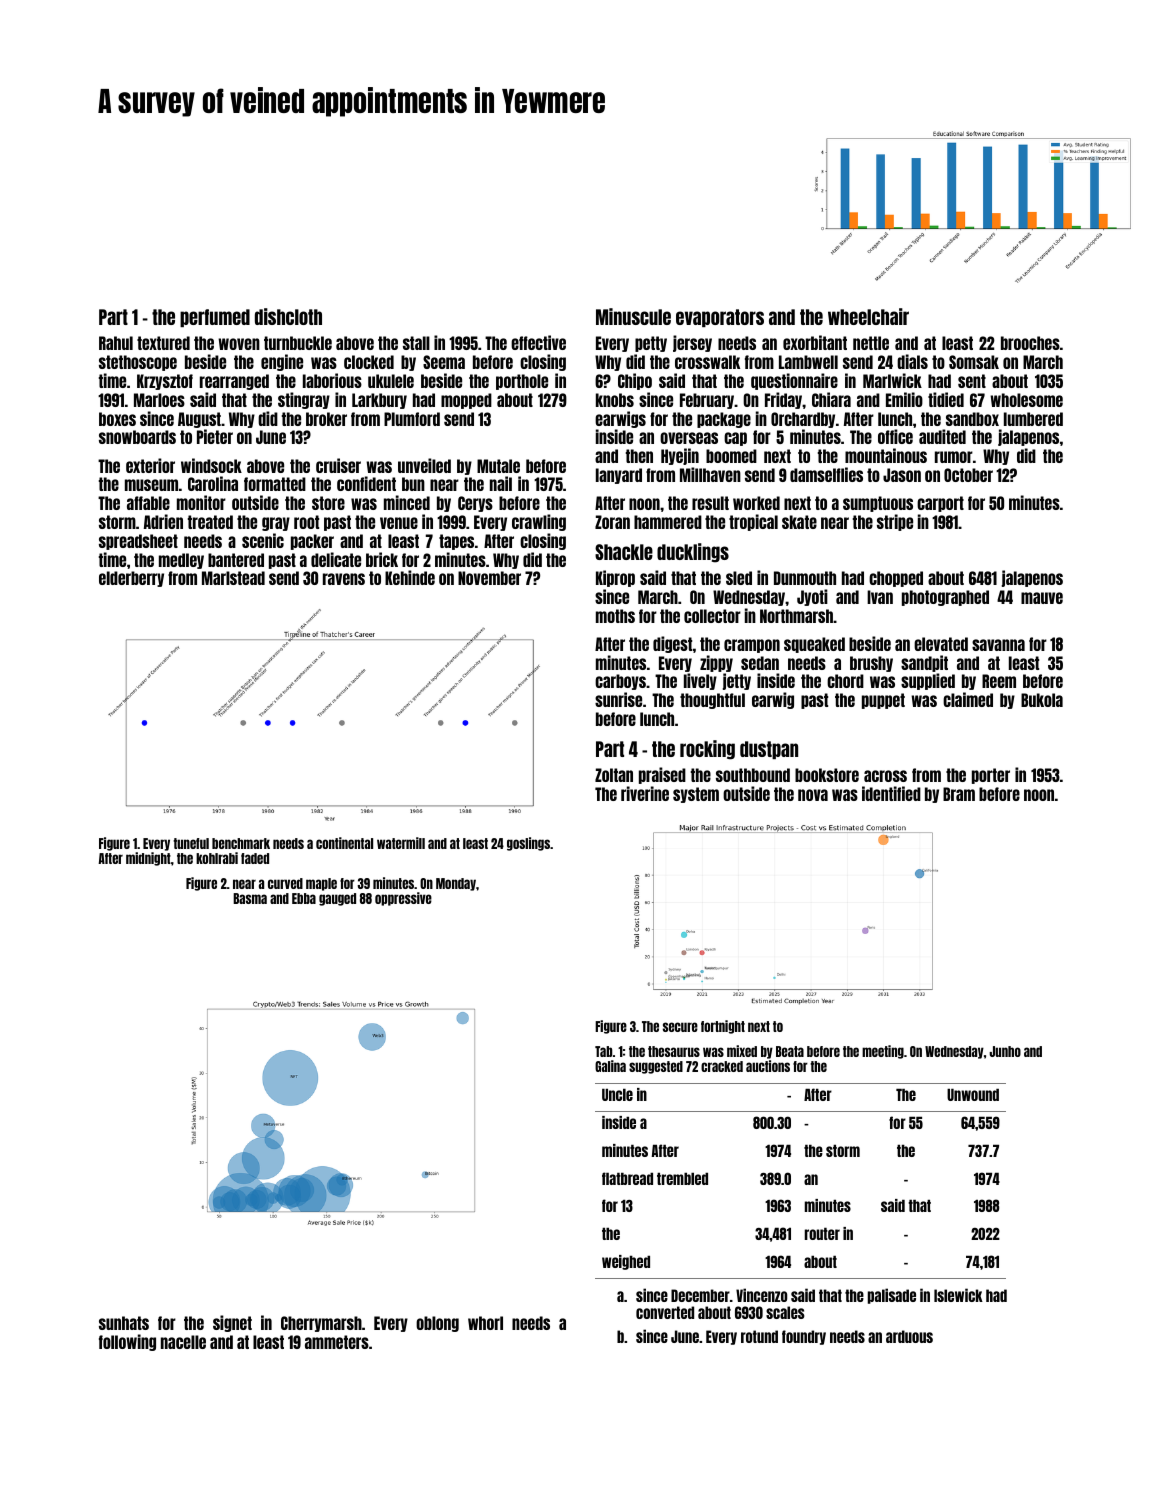  I want to click on knobs, so click(615, 400).
